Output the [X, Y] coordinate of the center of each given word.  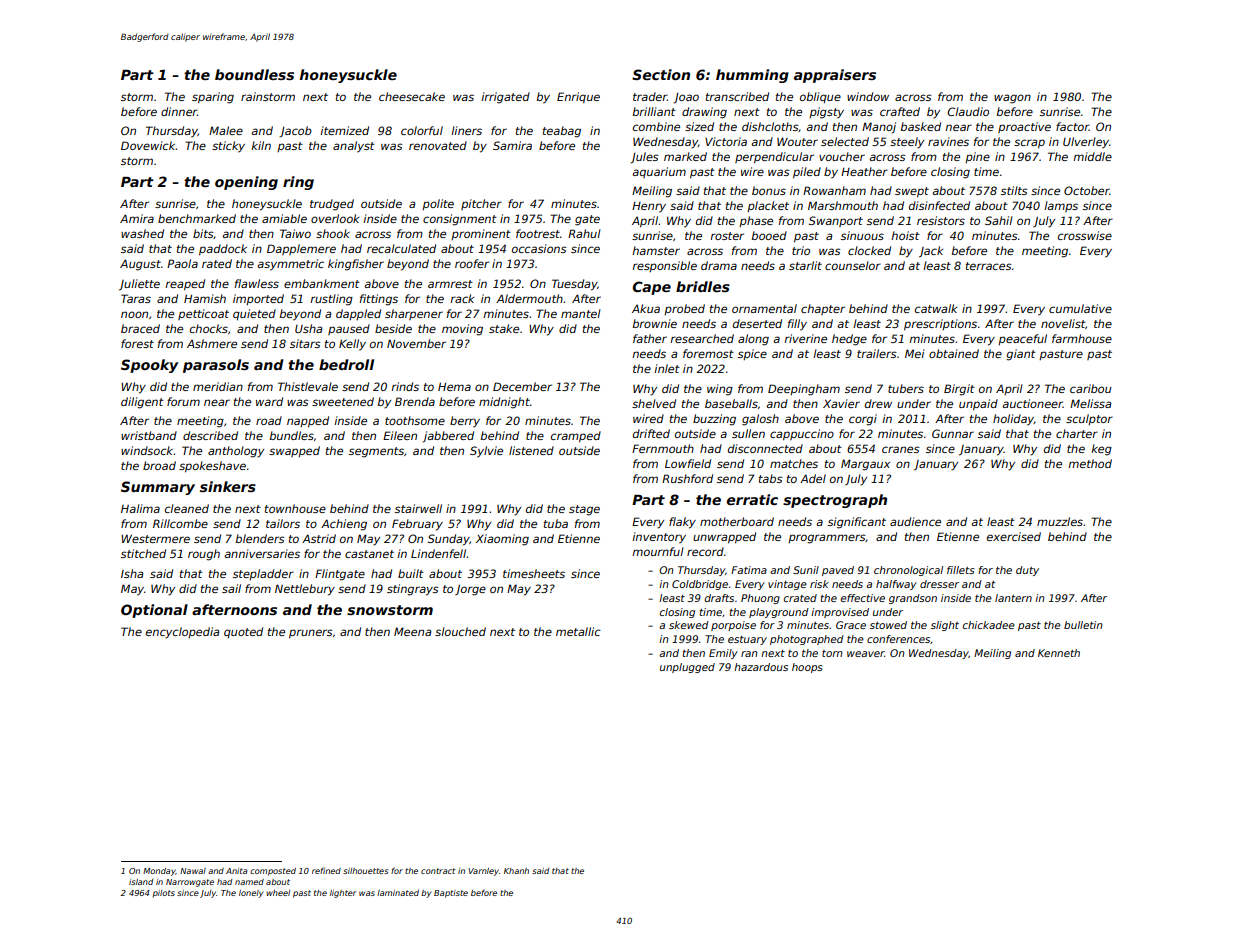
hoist [905, 235]
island [141, 882]
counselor [853, 265]
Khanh [516, 871]
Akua [646, 308]
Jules [644, 158]
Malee [226, 130]
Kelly [352, 345]
